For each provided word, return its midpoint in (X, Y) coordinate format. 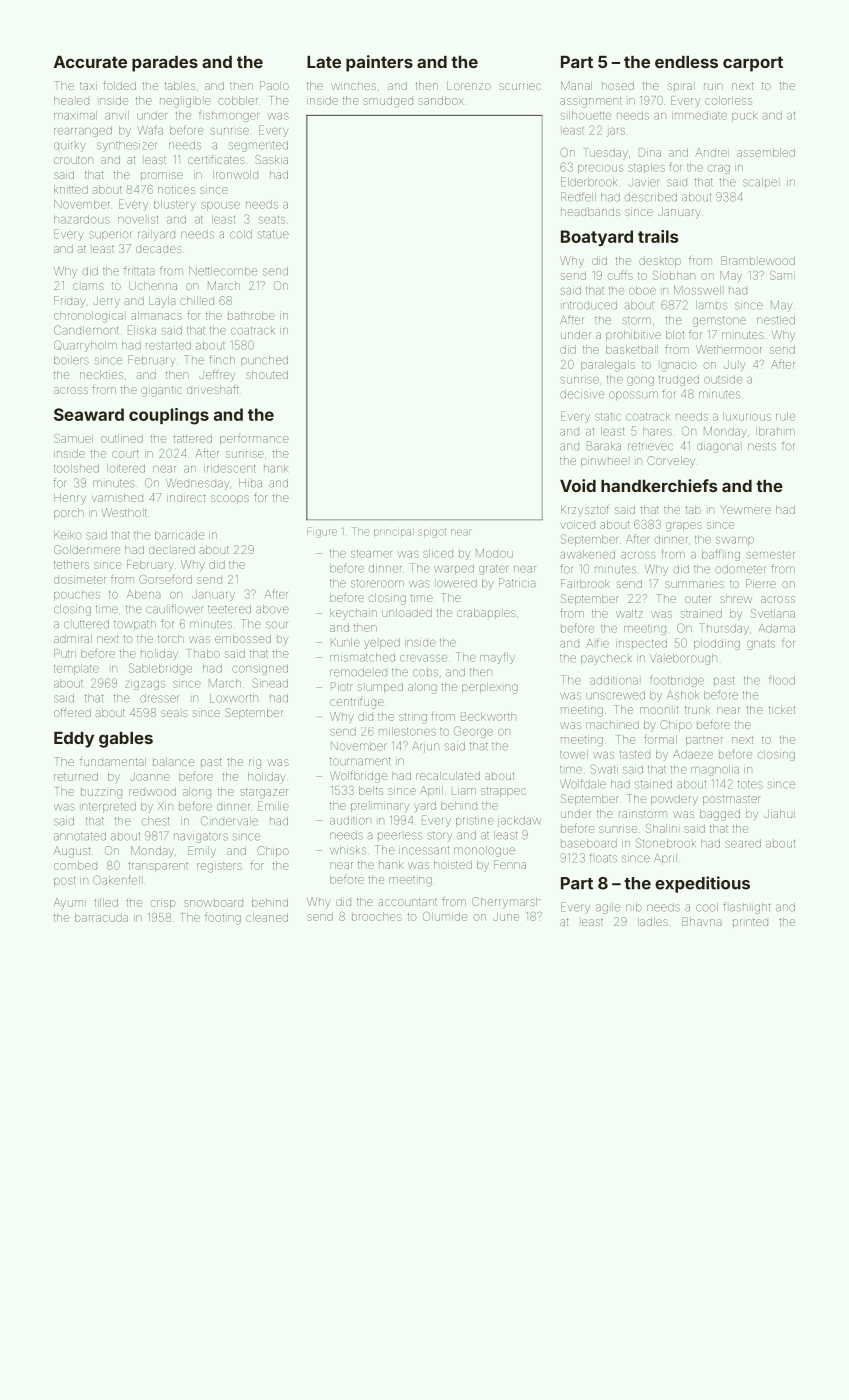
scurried (520, 86)
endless (686, 62)
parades (165, 64)
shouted (267, 375)
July (734, 365)
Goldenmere (87, 549)
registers (219, 868)
